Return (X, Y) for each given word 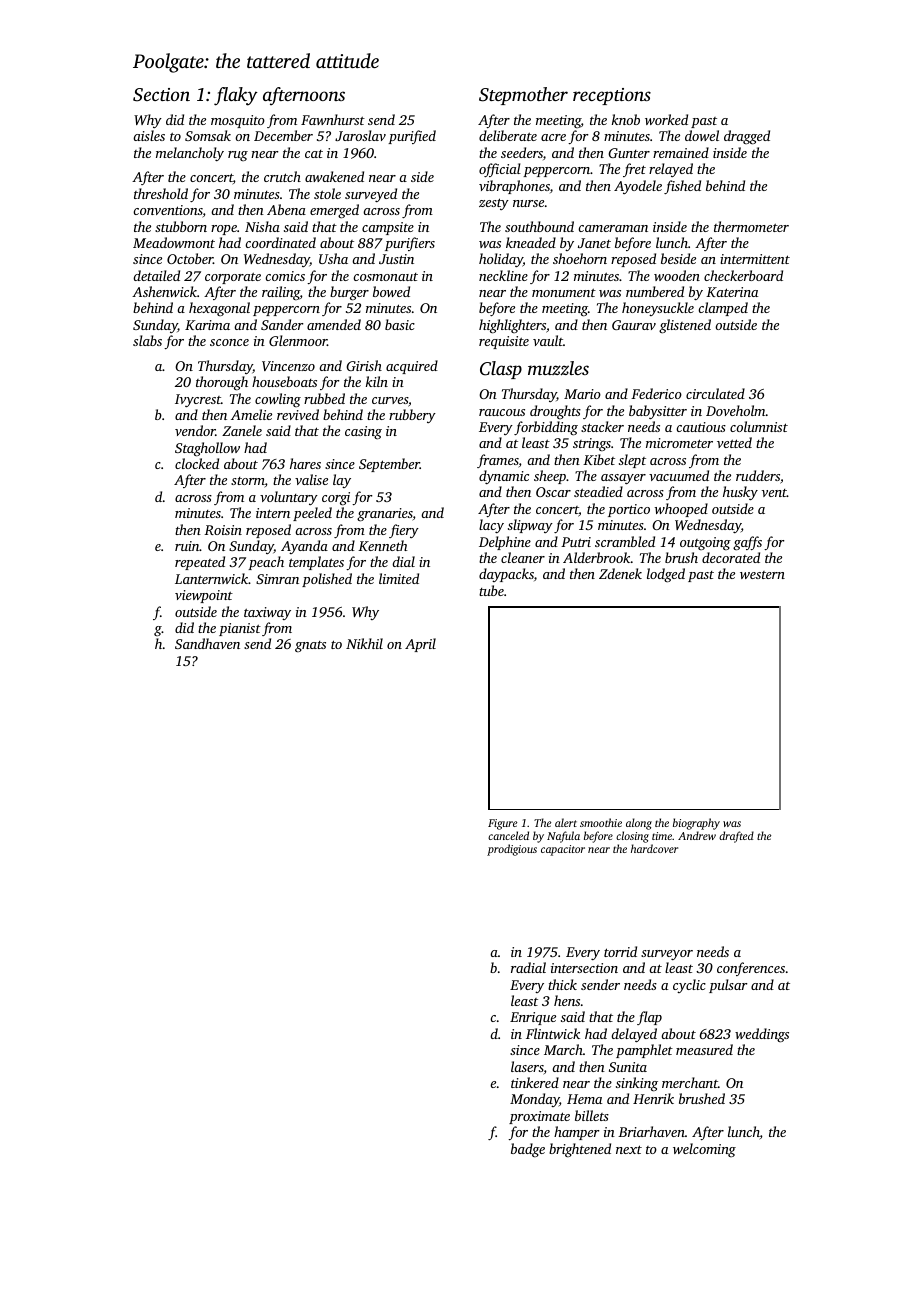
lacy (491, 526)
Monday (534, 1100)
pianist (240, 629)
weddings (762, 1035)
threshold (161, 193)
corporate (233, 278)
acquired (412, 367)
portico (629, 510)
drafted (736, 837)
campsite (388, 228)
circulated (715, 393)
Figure (502, 824)
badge (528, 1150)
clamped (723, 309)
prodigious (512, 850)
